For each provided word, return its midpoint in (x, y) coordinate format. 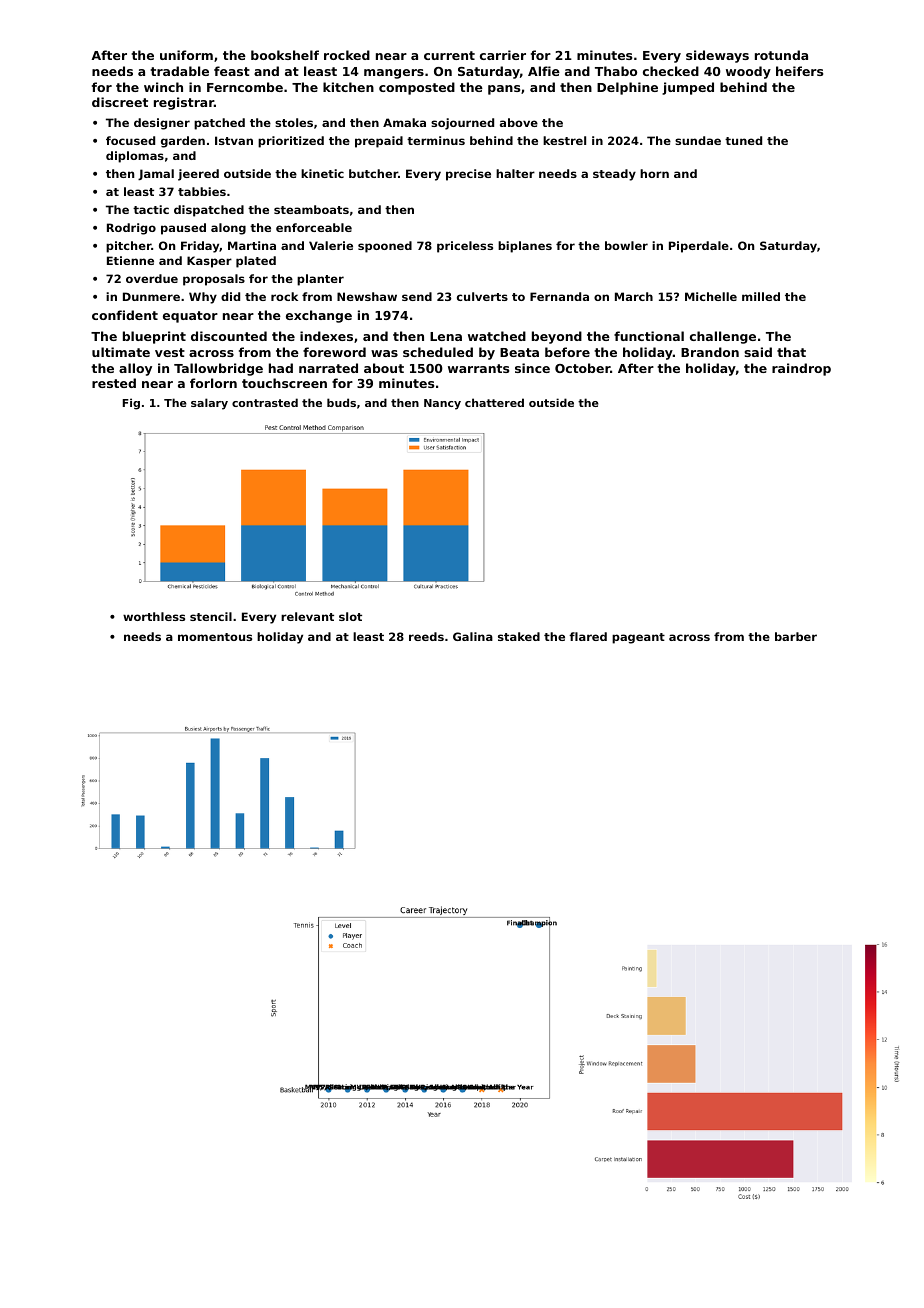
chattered (494, 402)
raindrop (801, 369)
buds (341, 402)
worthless (154, 616)
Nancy (442, 404)
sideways (717, 56)
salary (209, 404)
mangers (394, 74)
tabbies (202, 191)
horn (654, 173)
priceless (465, 247)
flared (588, 636)
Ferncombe (245, 87)
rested (114, 383)
